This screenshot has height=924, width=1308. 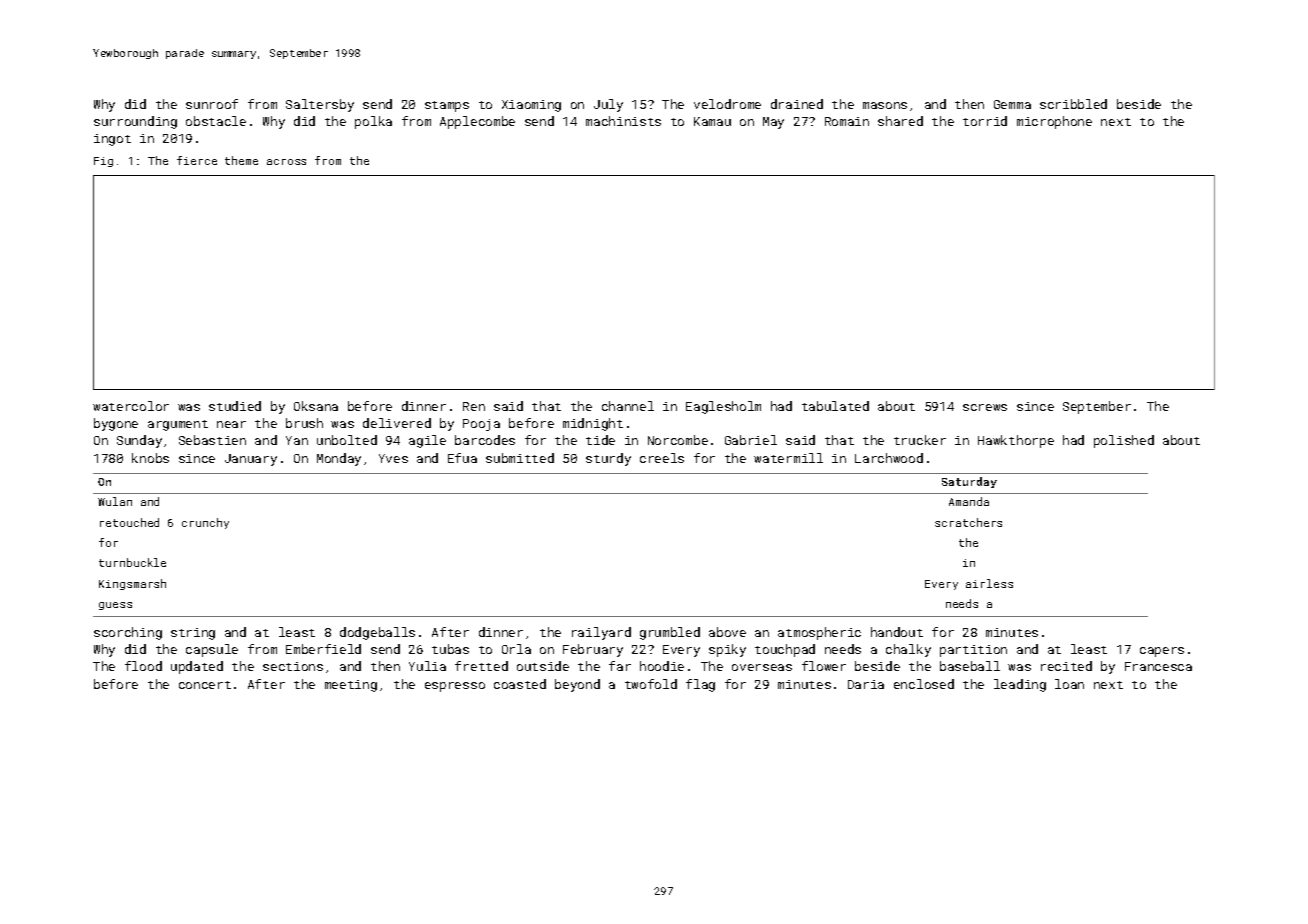 I want to click on July, so click(x=608, y=105).
